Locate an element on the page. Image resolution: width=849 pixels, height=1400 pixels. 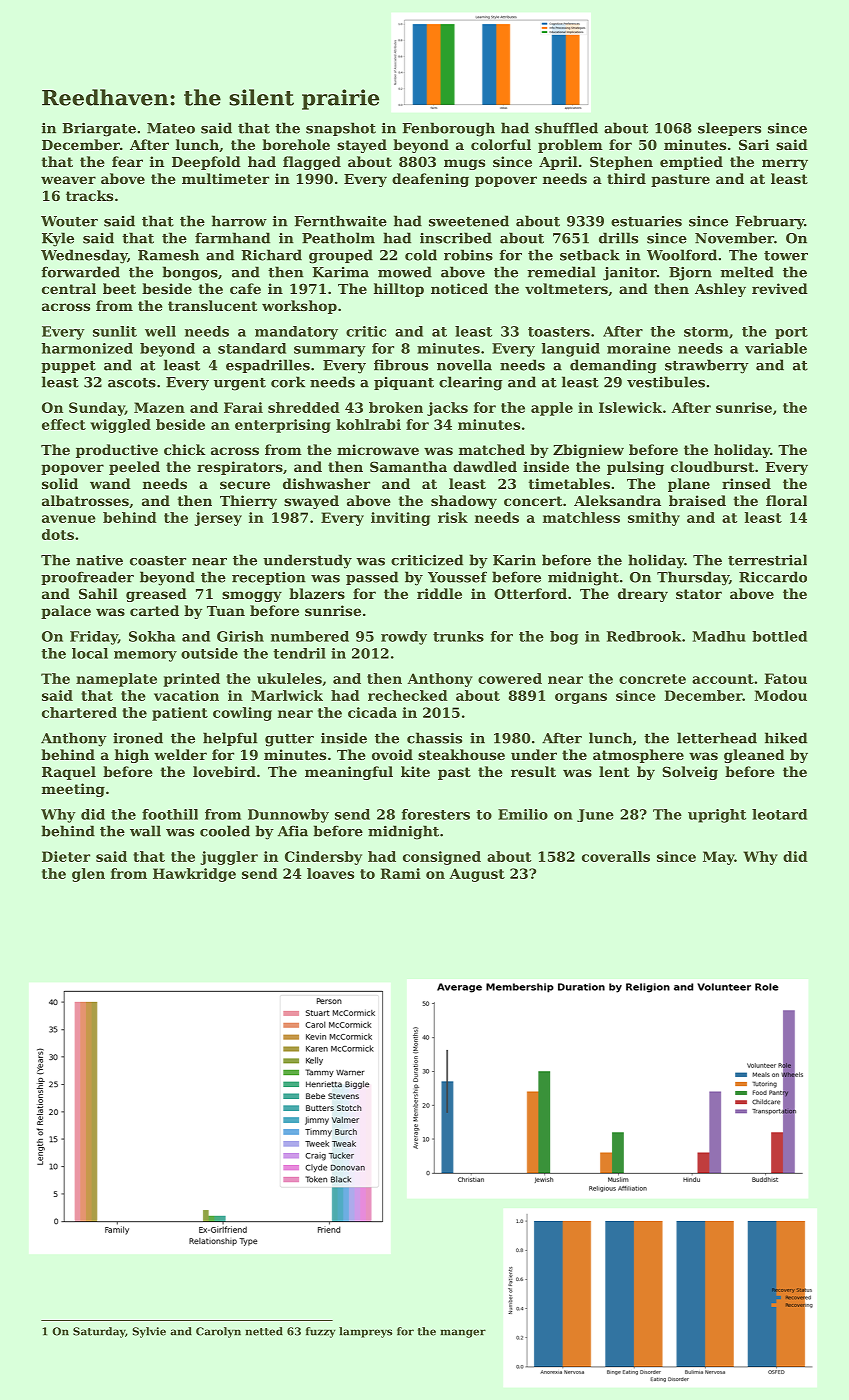
Mateo is located at coordinates (171, 128).
